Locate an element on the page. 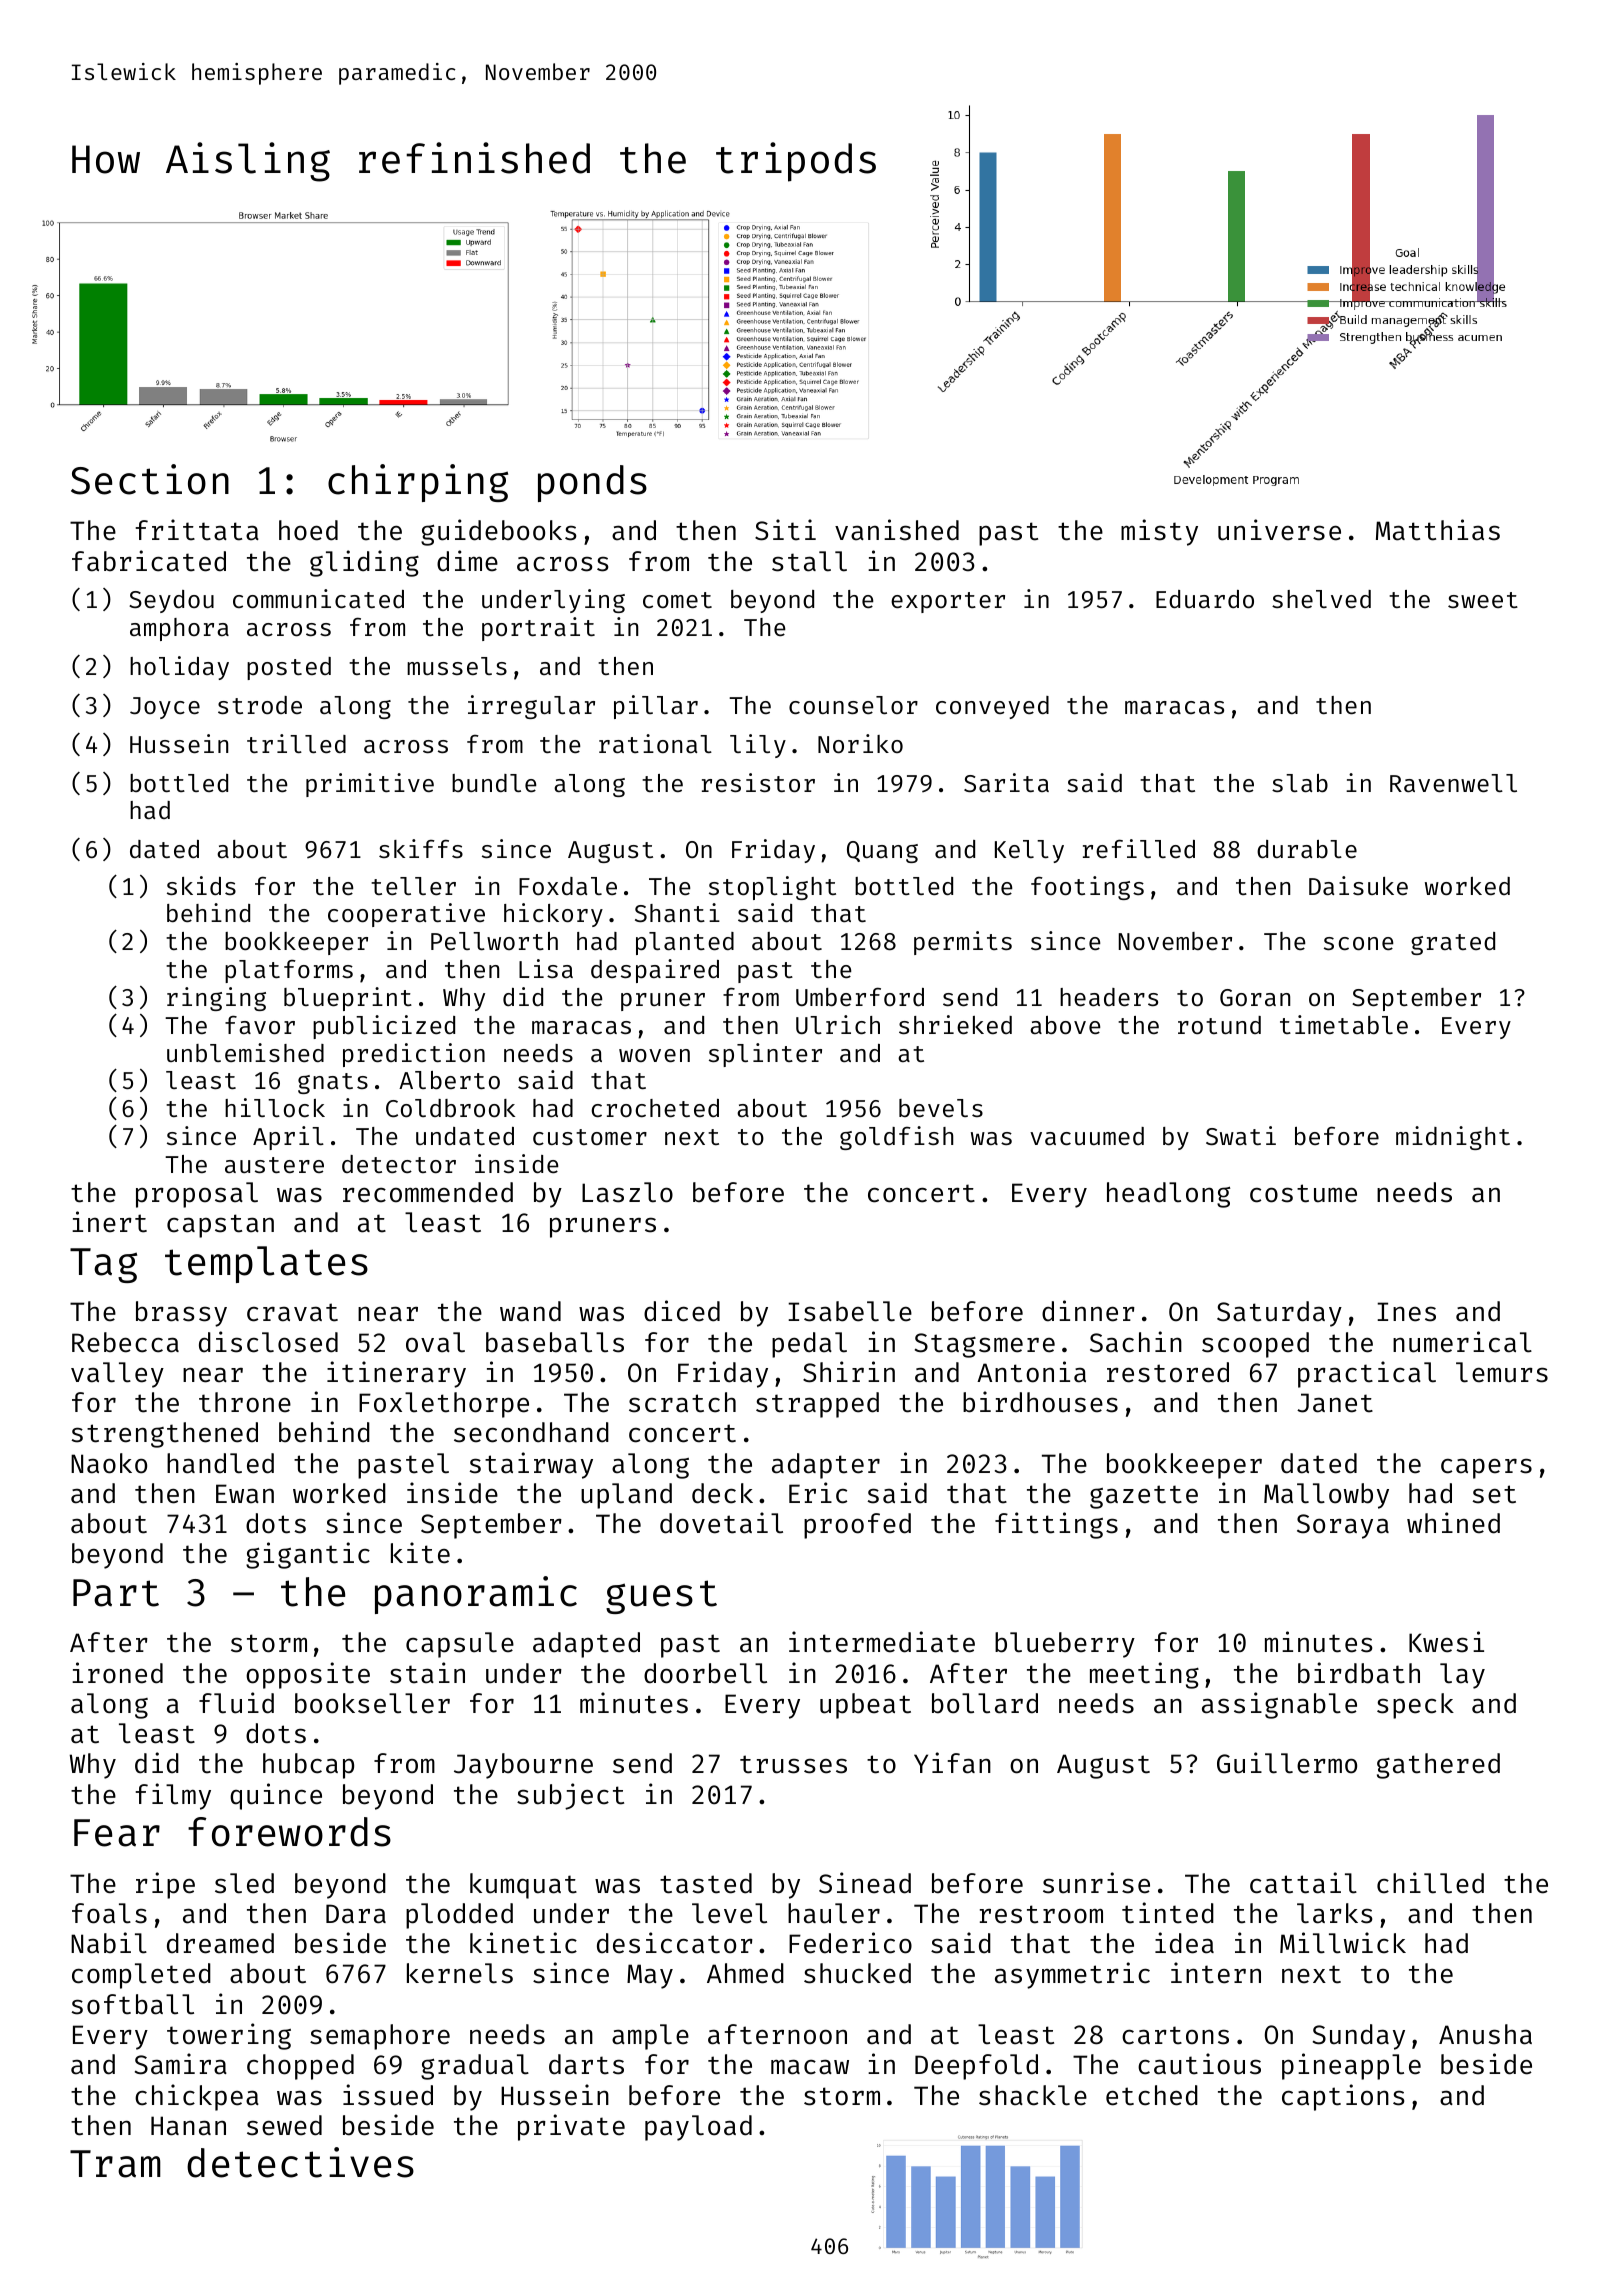 Image resolution: width=1620 pixels, height=2292 pixels. Matthias is located at coordinates (1438, 530).
